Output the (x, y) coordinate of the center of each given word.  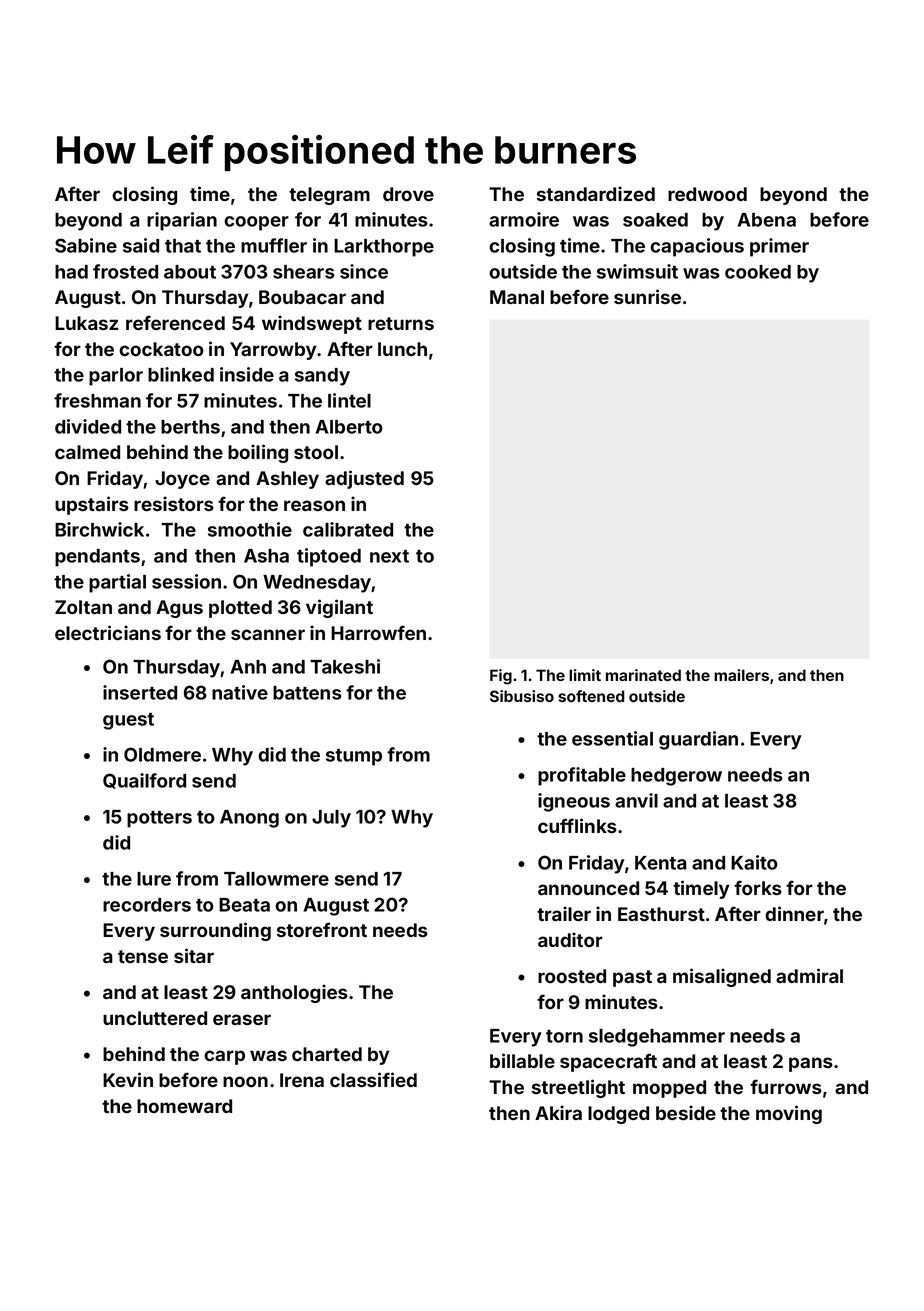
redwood (707, 194)
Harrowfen (378, 632)
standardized (596, 193)
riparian (182, 221)
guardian (698, 740)
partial (117, 583)
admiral (809, 975)
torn (564, 1036)
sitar (194, 955)
